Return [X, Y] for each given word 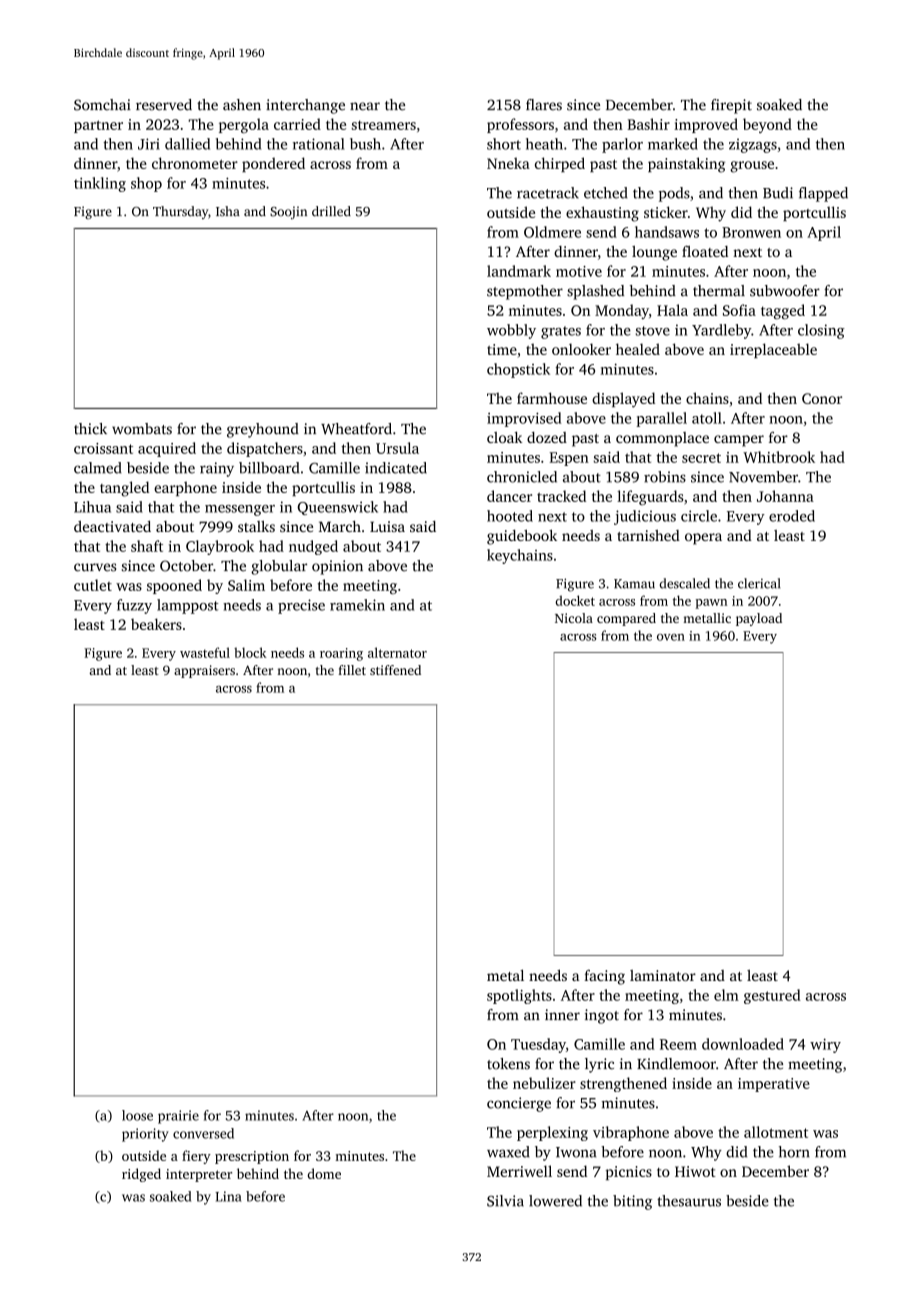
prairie [178, 1117]
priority [145, 1135]
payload [759, 619]
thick [90, 429]
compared [626, 619]
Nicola [574, 618]
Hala [672, 310]
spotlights [519, 996]
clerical [759, 583]
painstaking [686, 165]
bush [365, 144]
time [502, 349]
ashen [242, 105]
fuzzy [134, 606]
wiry [825, 1045]
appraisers [204, 671]
